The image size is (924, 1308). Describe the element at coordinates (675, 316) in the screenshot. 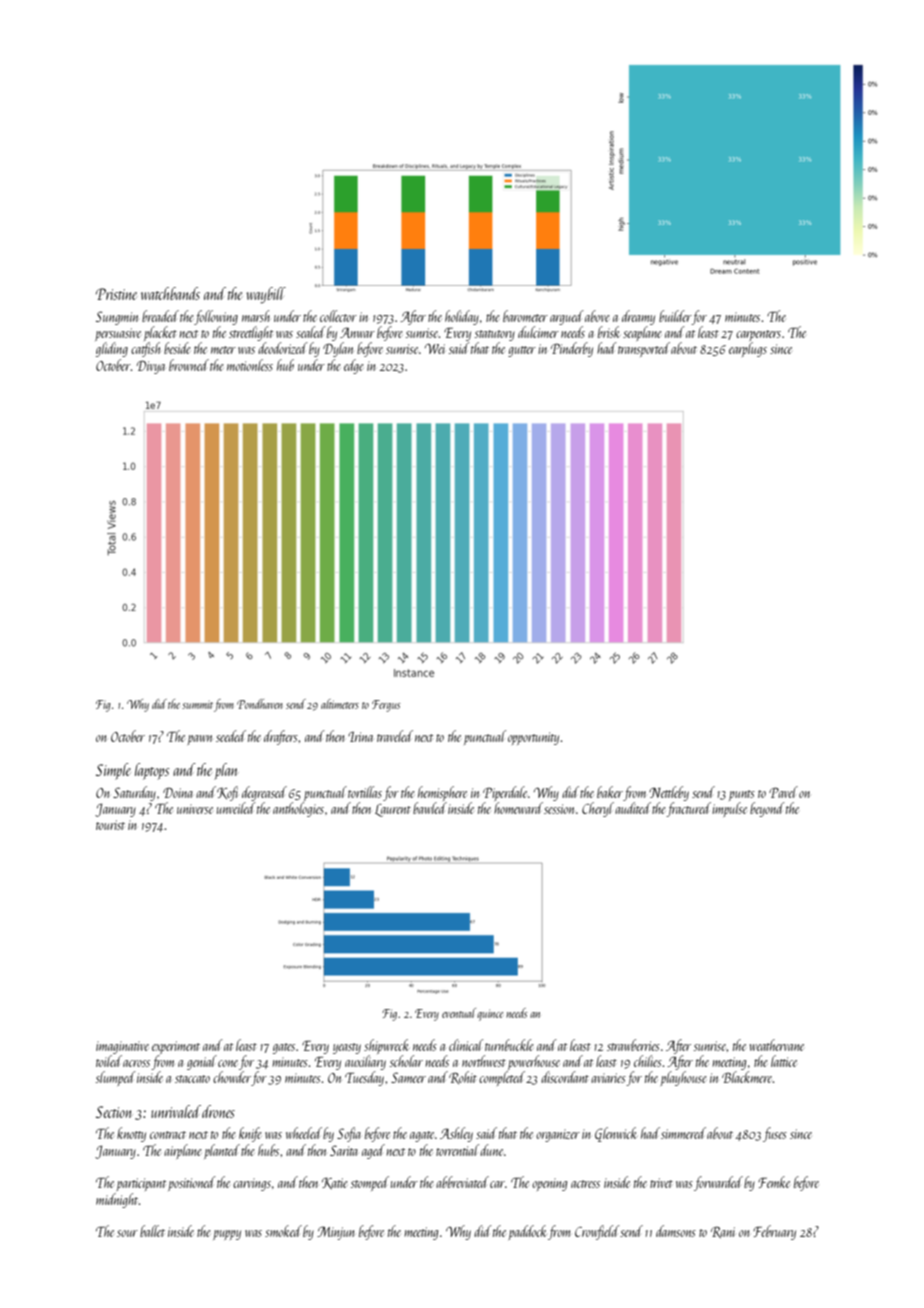

I see `builder` at that location.
